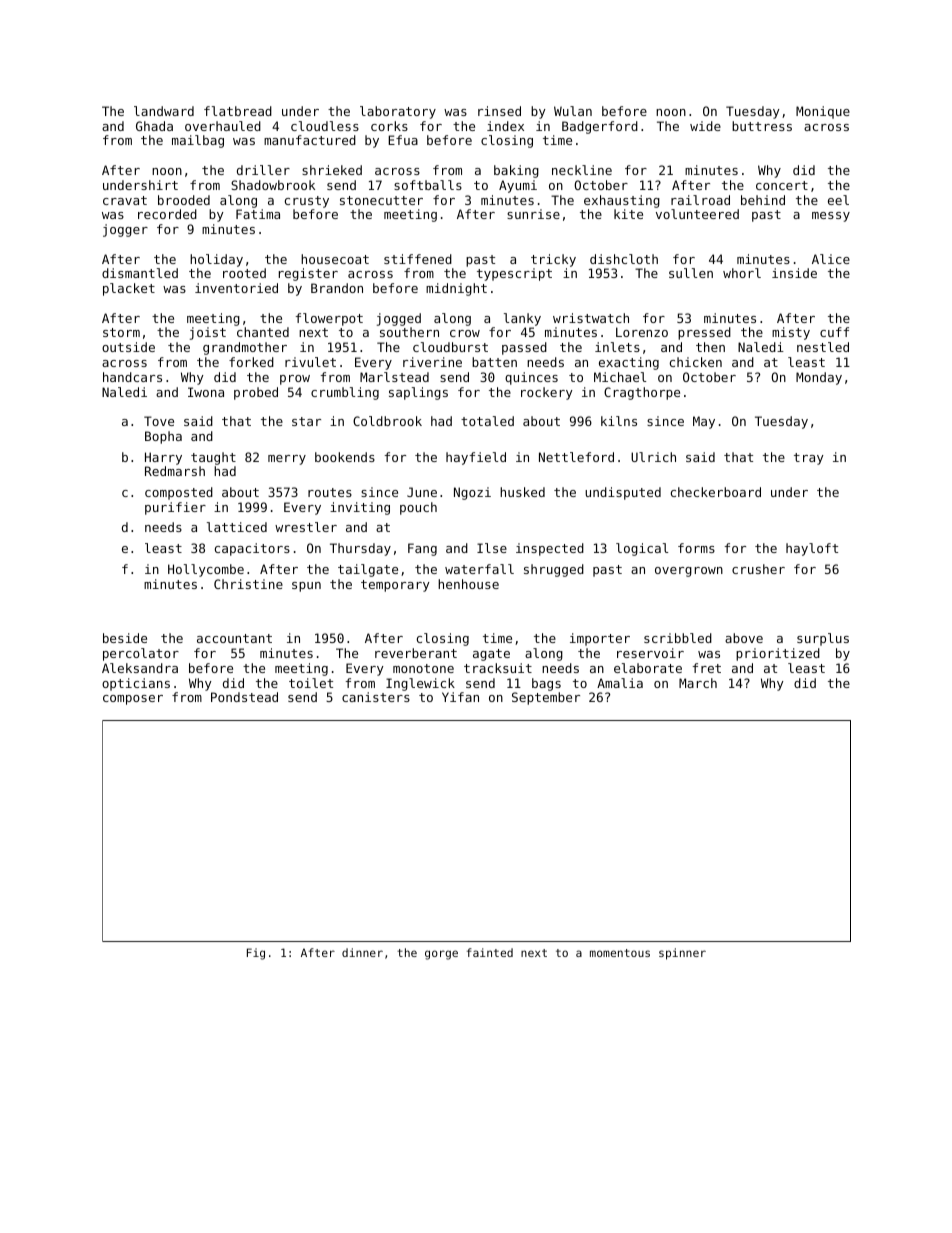 Image resolution: width=952 pixels, height=1233 pixels. I want to click on crow, so click(465, 333).
